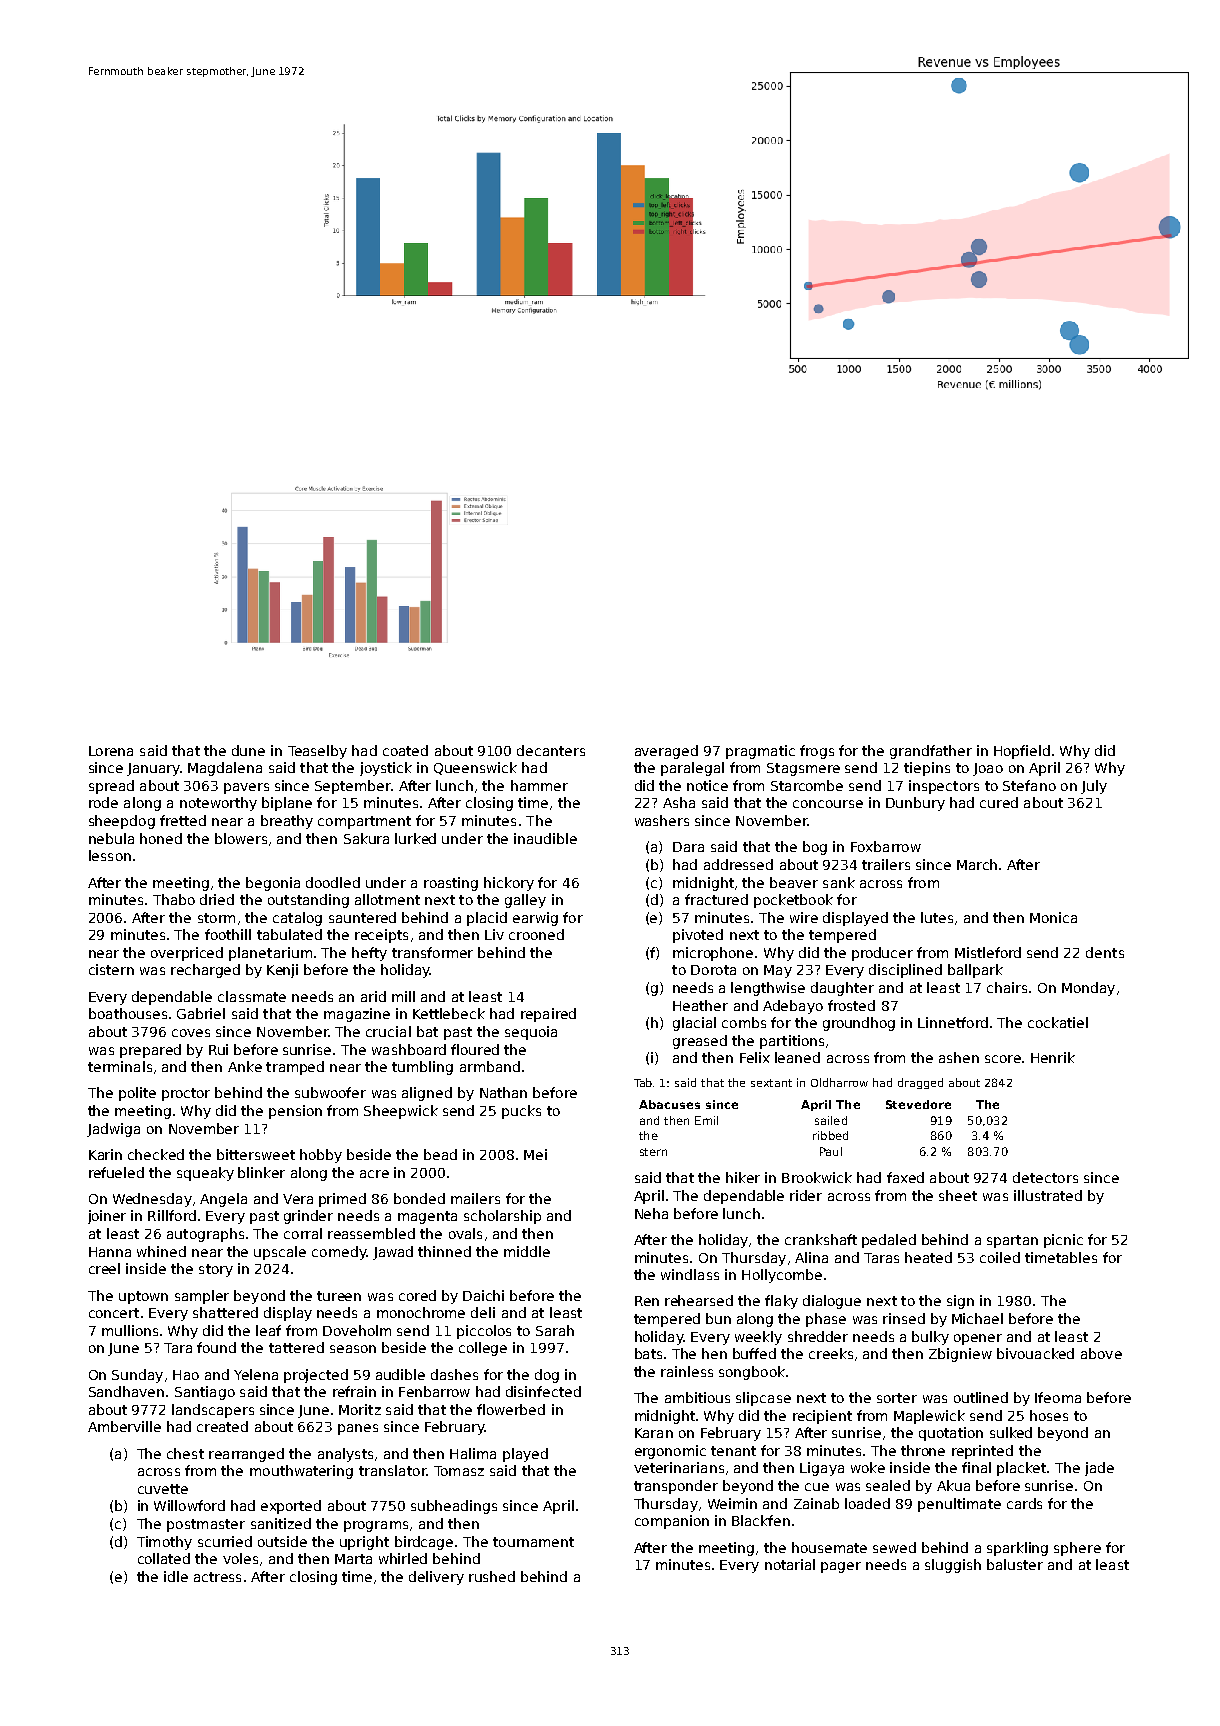 The height and width of the screenshot is (1726, 1220). Describe the element at coordinates (760, 752) in the screenshot. I see `pragmatic` at that location.
